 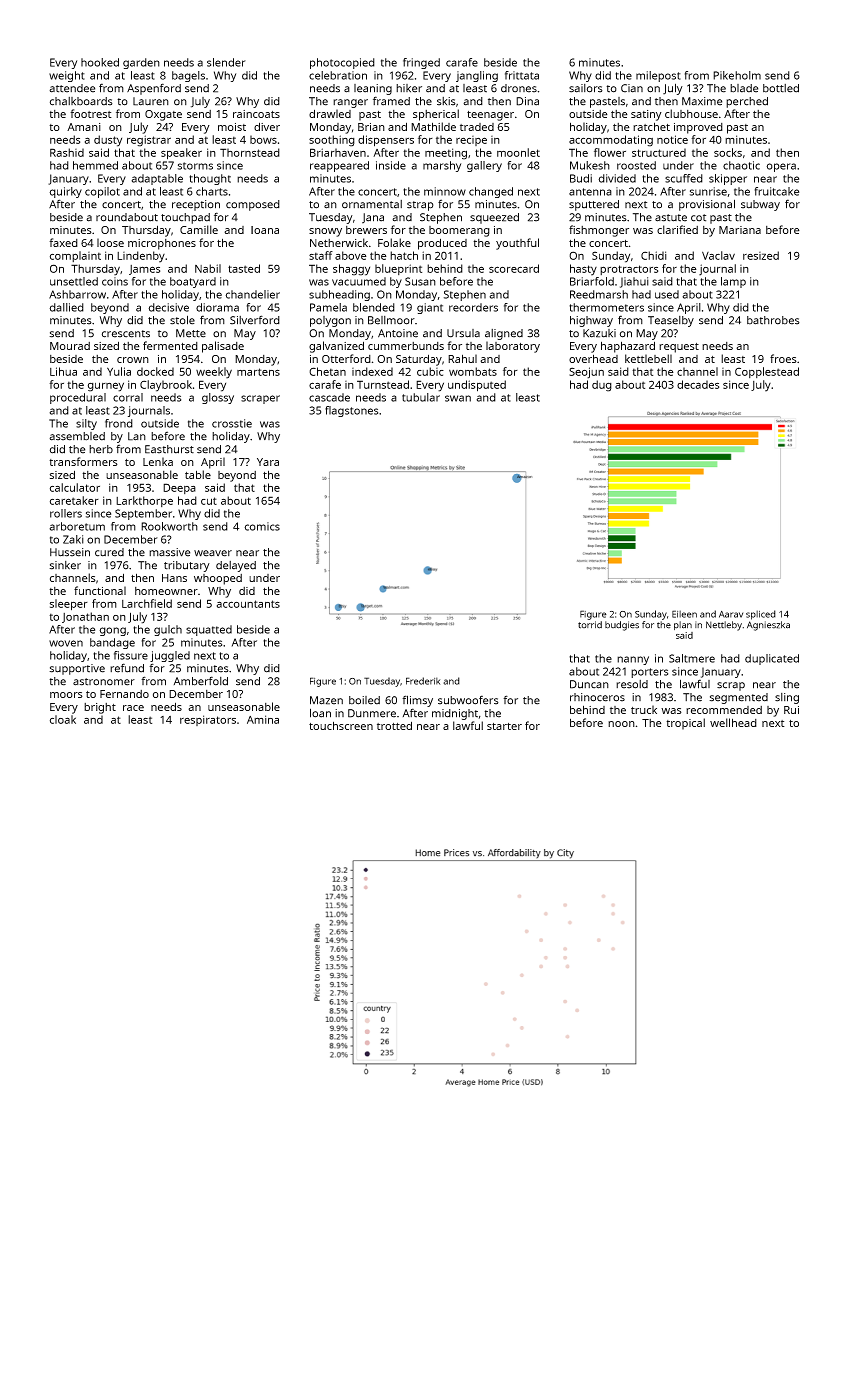 I want to click on cubic, so click(x=430, y=371).
